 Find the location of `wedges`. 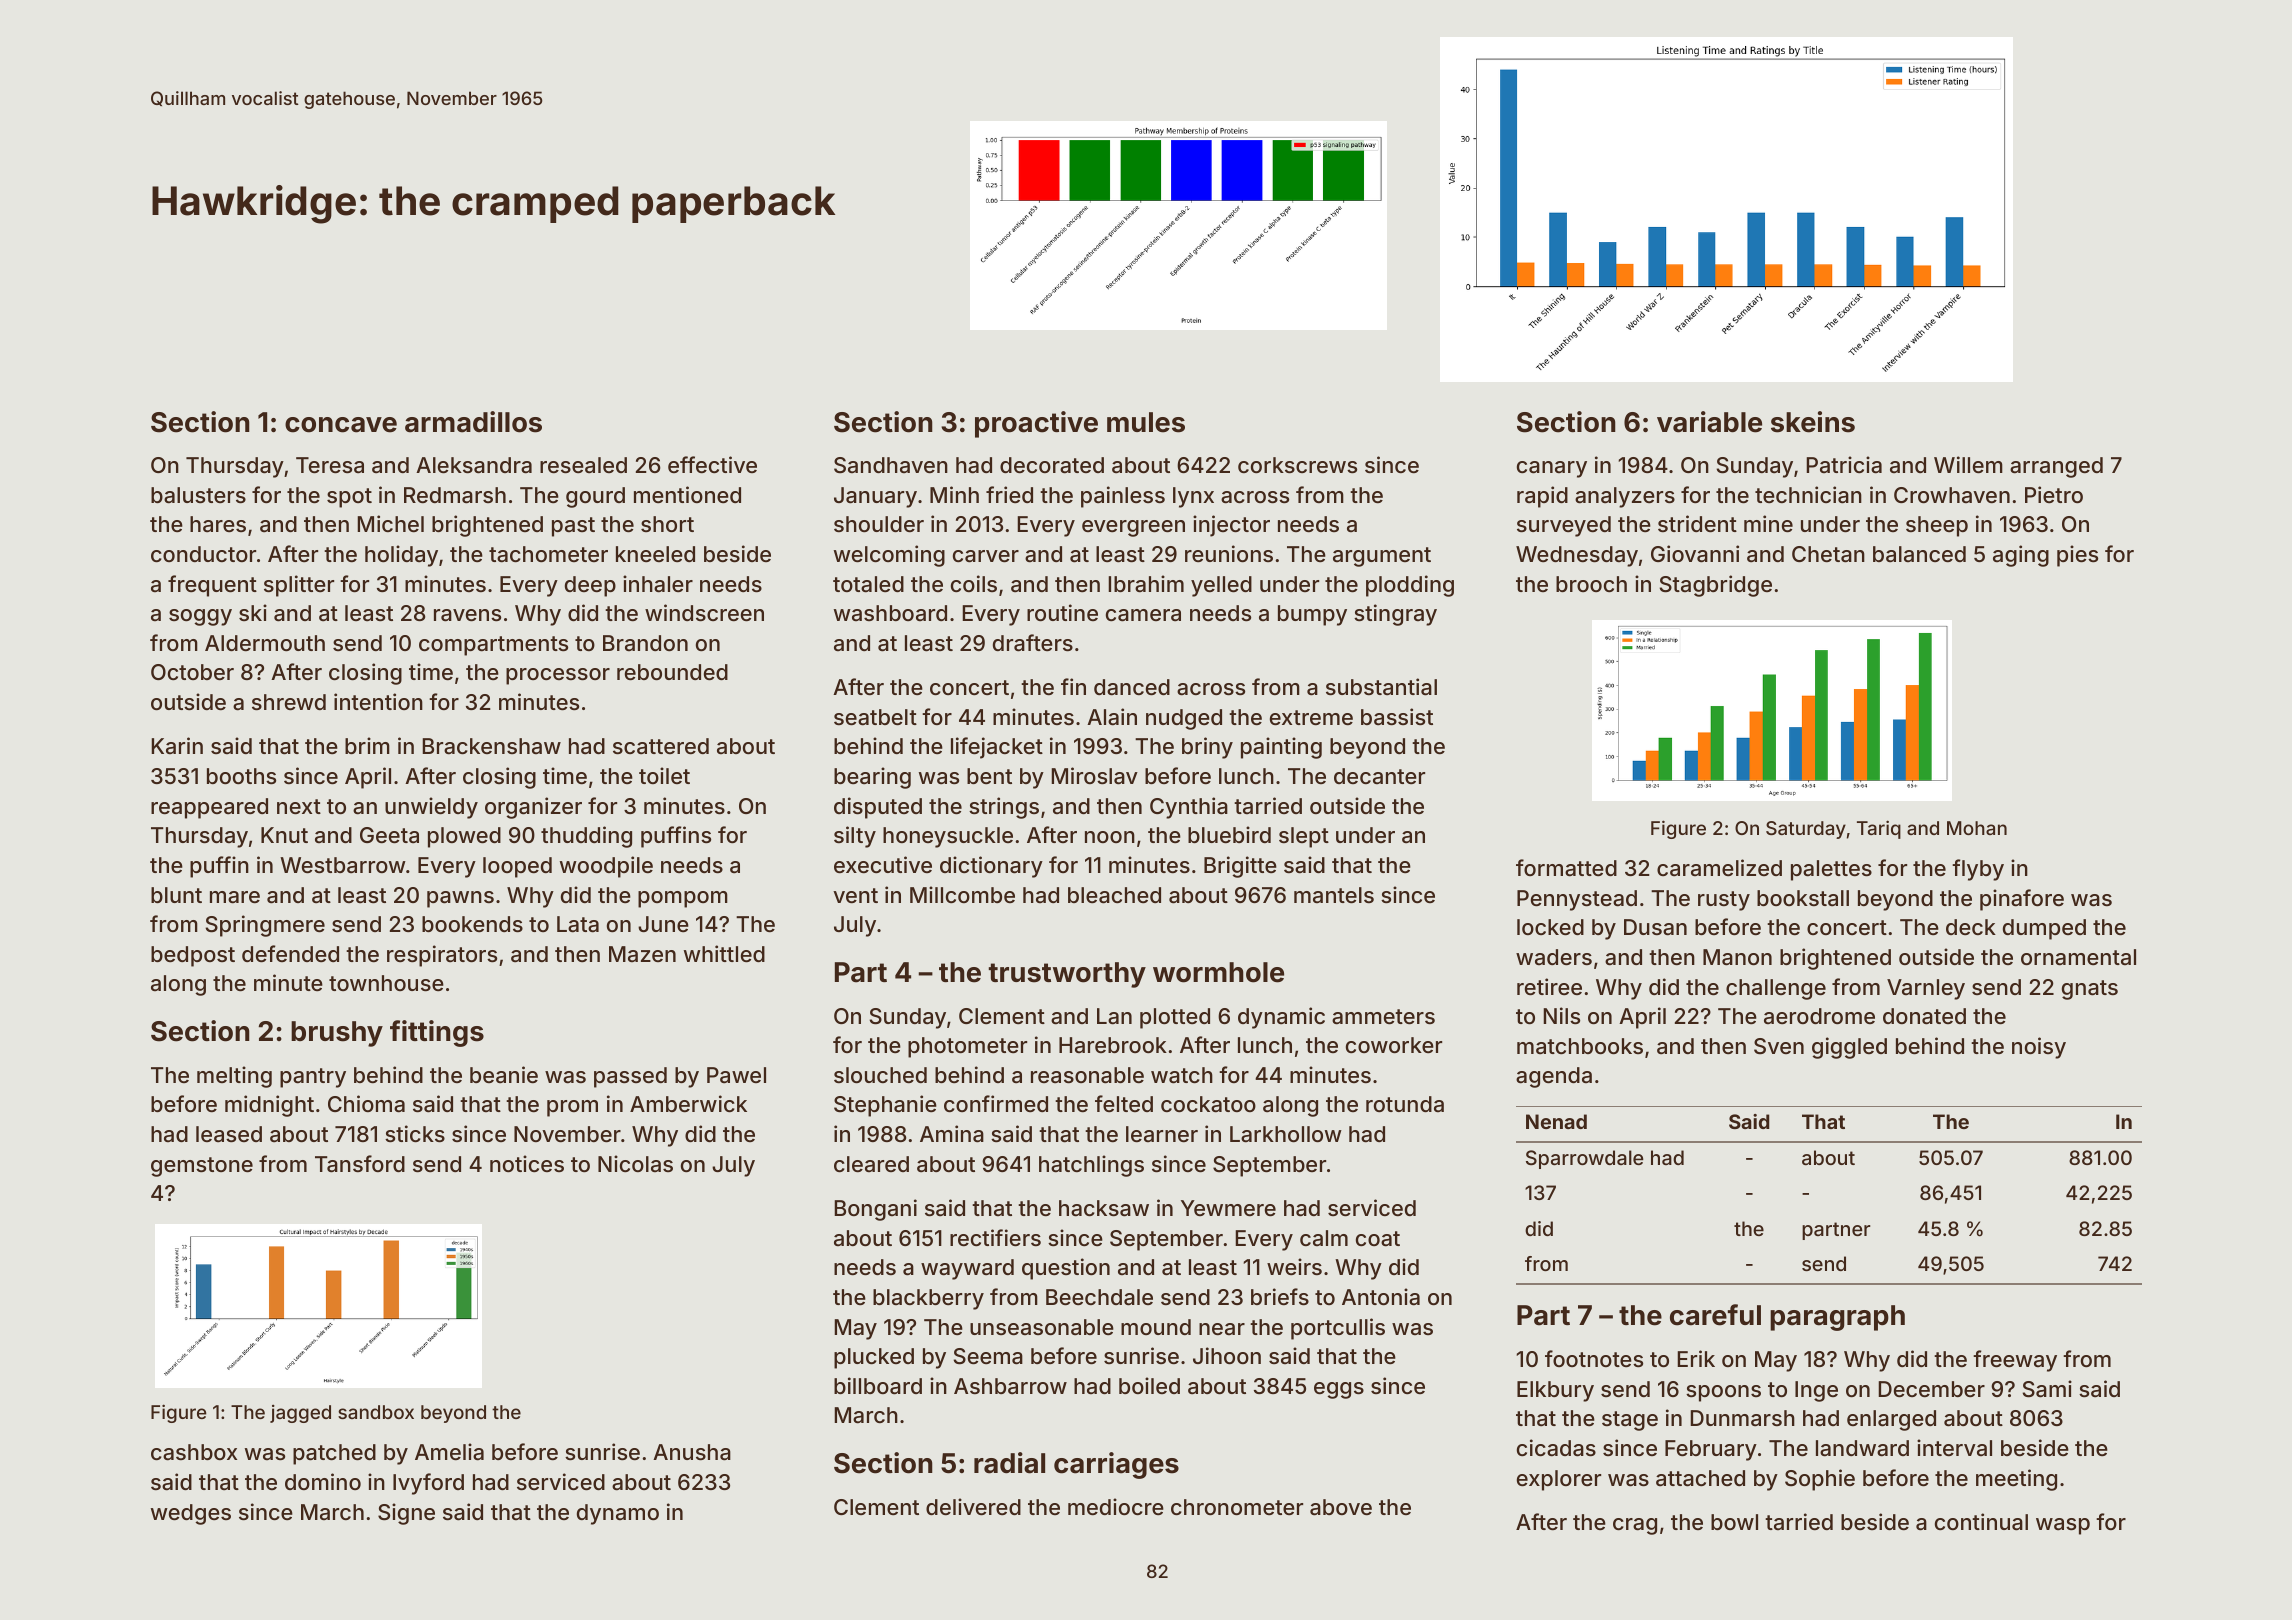

wedges is located at coordinates (191, 1514).
